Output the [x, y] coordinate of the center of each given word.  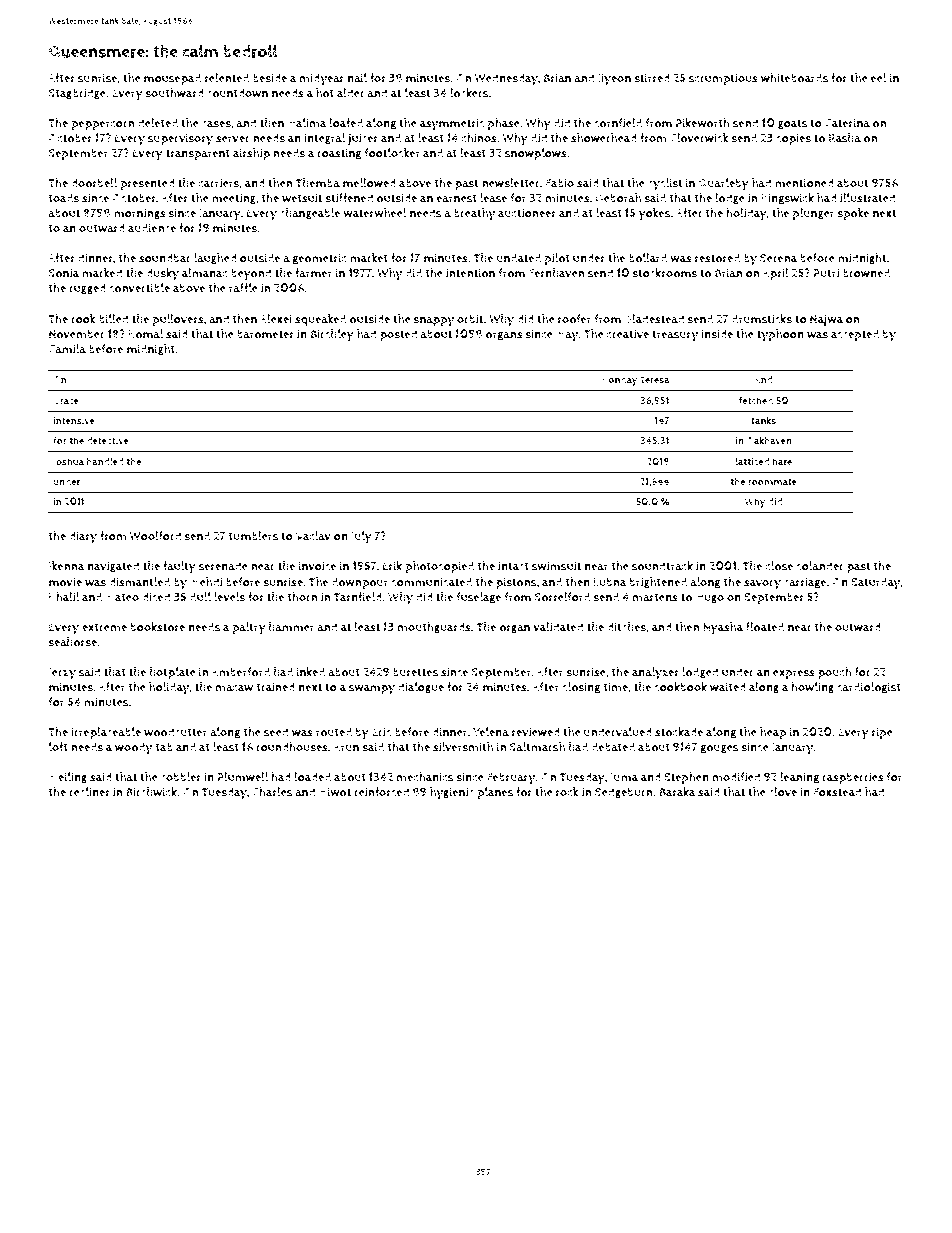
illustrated [867, 198]
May [567, 336]
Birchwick [151, 792]
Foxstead [837, 792]
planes [495, 793]
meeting [234, 199]
